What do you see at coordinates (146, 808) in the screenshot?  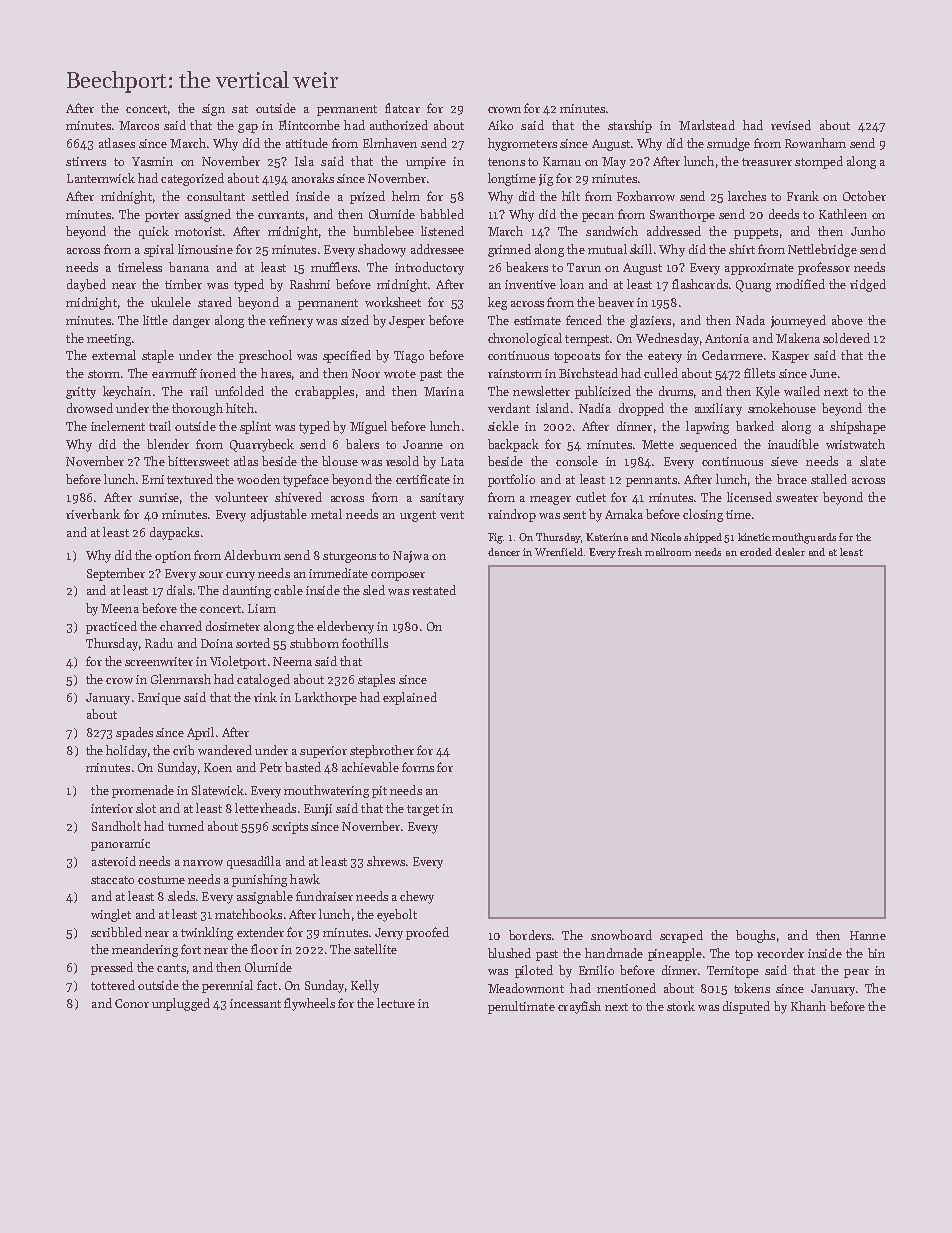 I see `slot` at bounding box center [146, 808].
